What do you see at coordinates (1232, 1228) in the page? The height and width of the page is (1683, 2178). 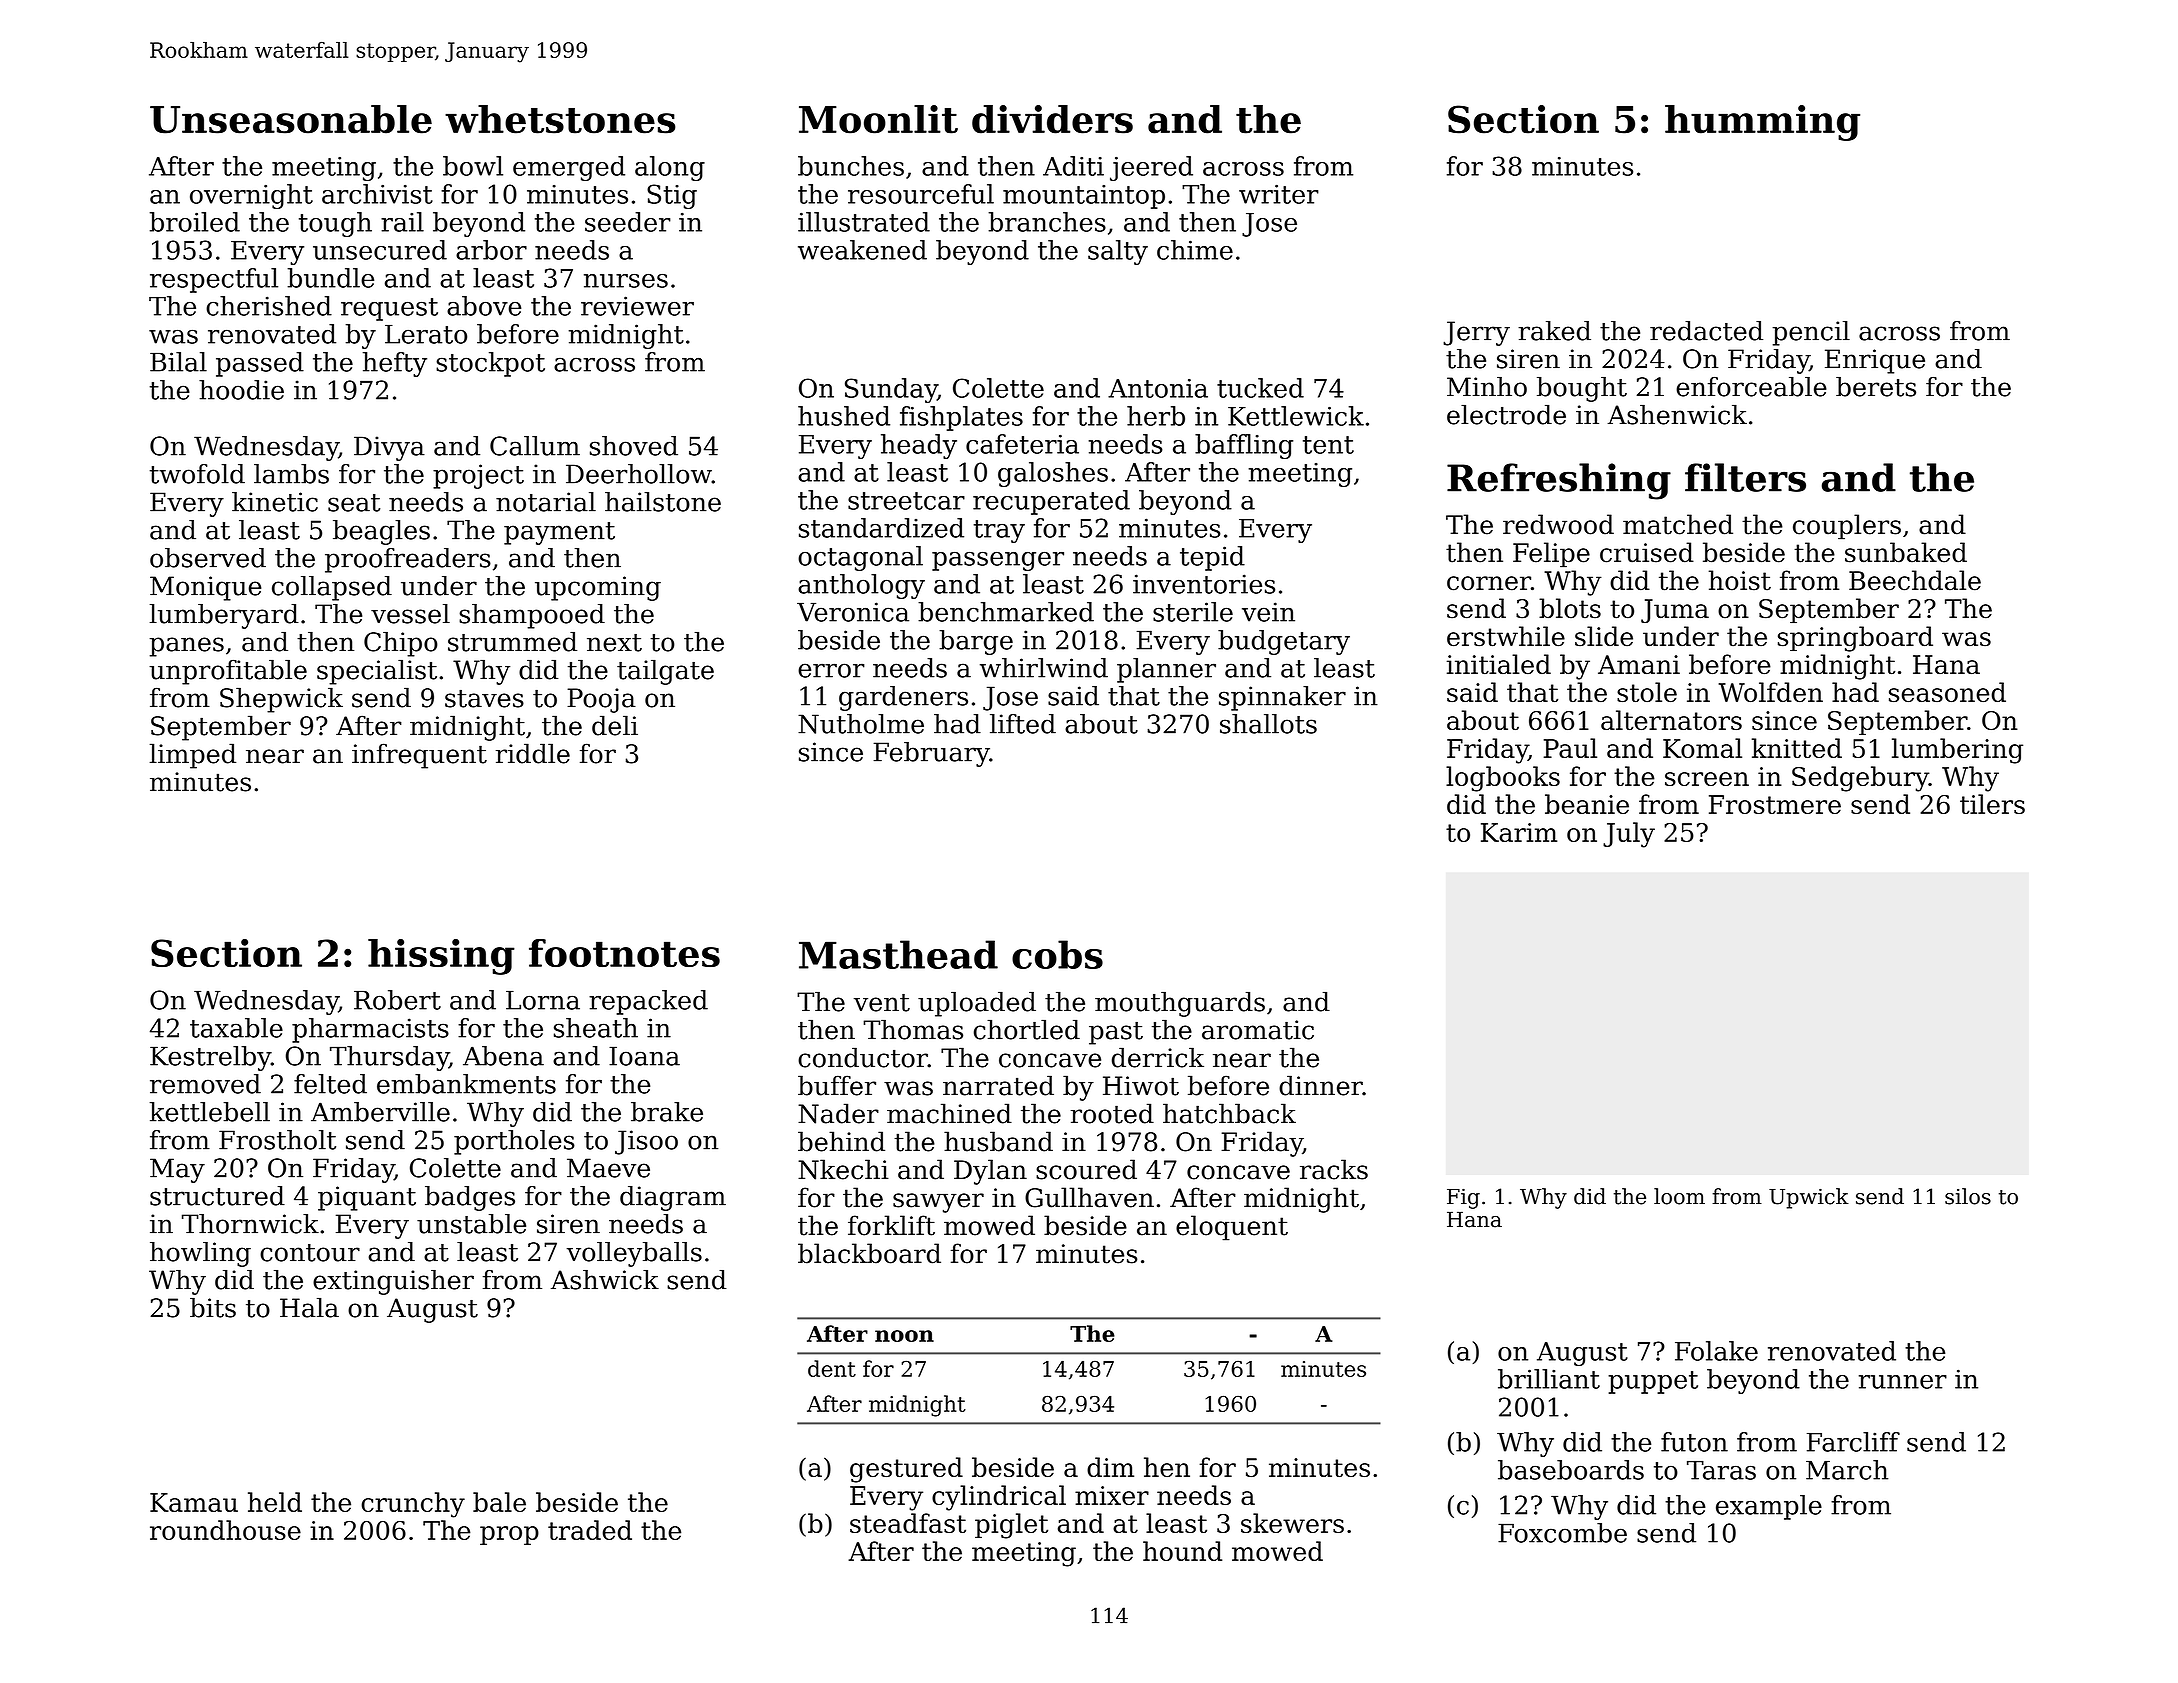 I see `eloquent` at bounding box center [1232, 1228].
